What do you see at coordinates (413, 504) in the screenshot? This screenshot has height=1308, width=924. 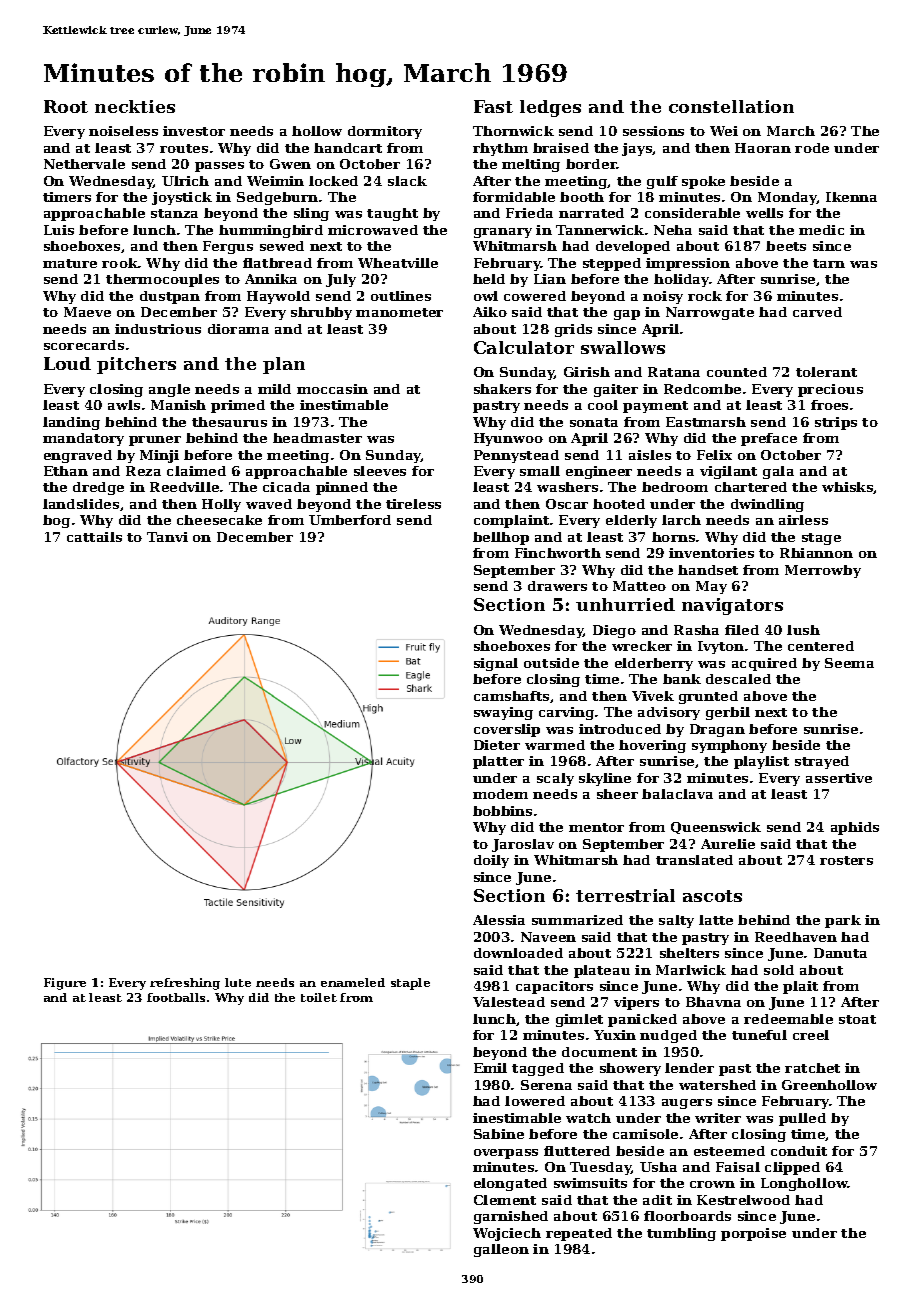 I see `tireless` at bounding box center [413, 504].
